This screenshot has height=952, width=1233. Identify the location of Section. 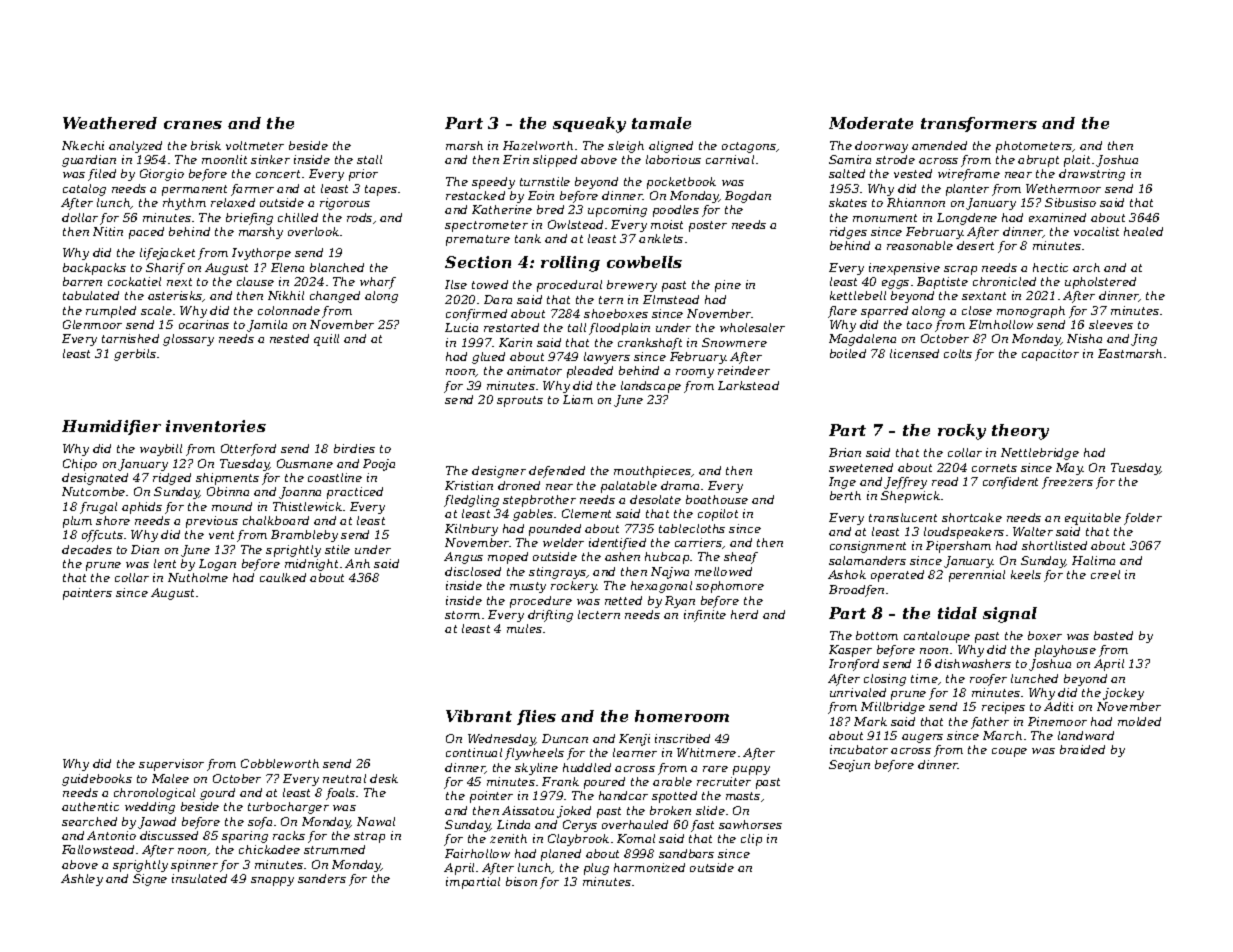
(478, 262).
